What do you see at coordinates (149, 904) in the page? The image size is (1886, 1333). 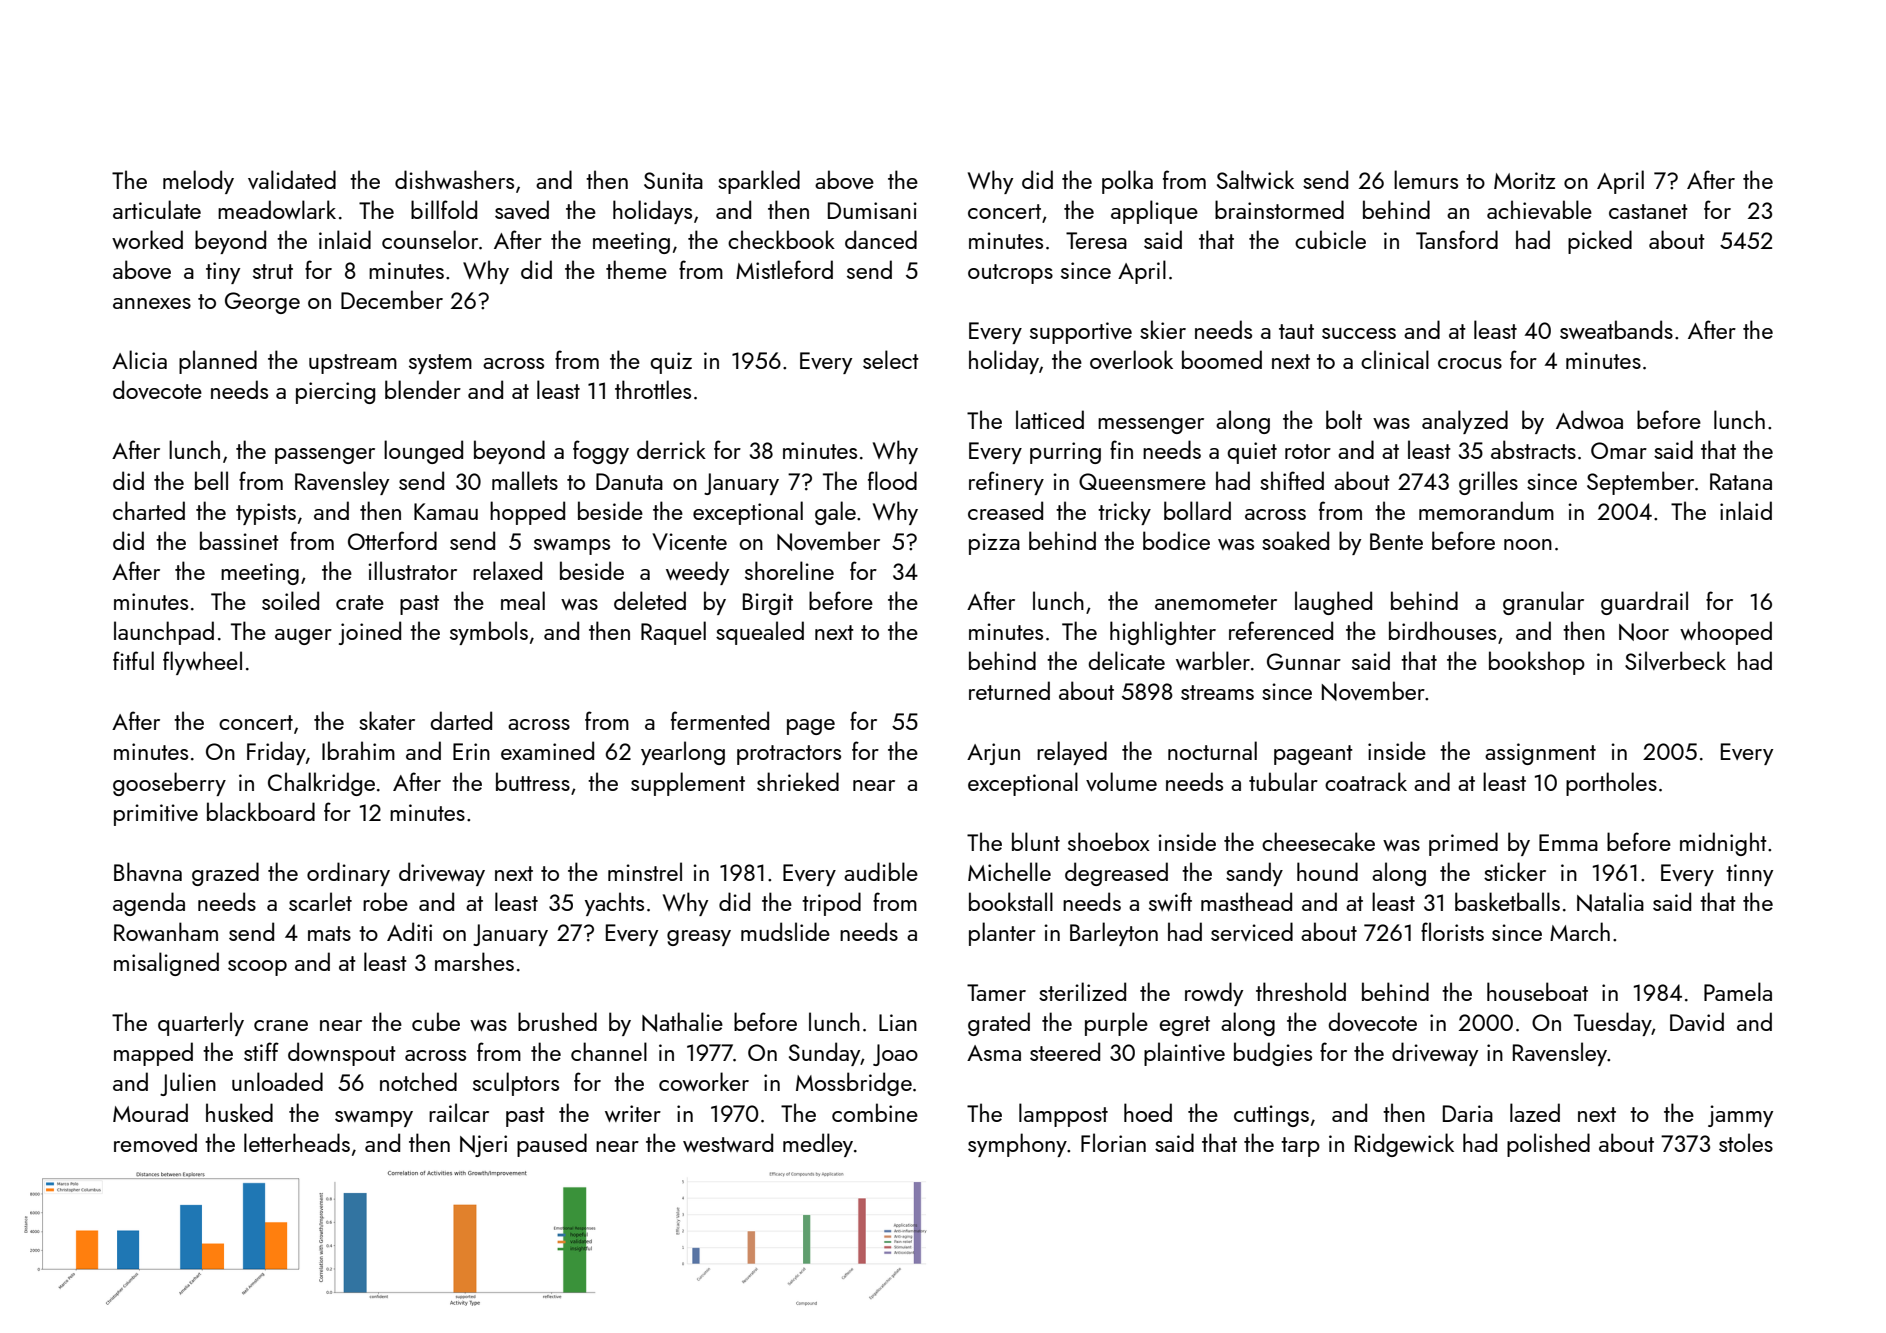 I see `agenda` at bounding box center [149, 904].
